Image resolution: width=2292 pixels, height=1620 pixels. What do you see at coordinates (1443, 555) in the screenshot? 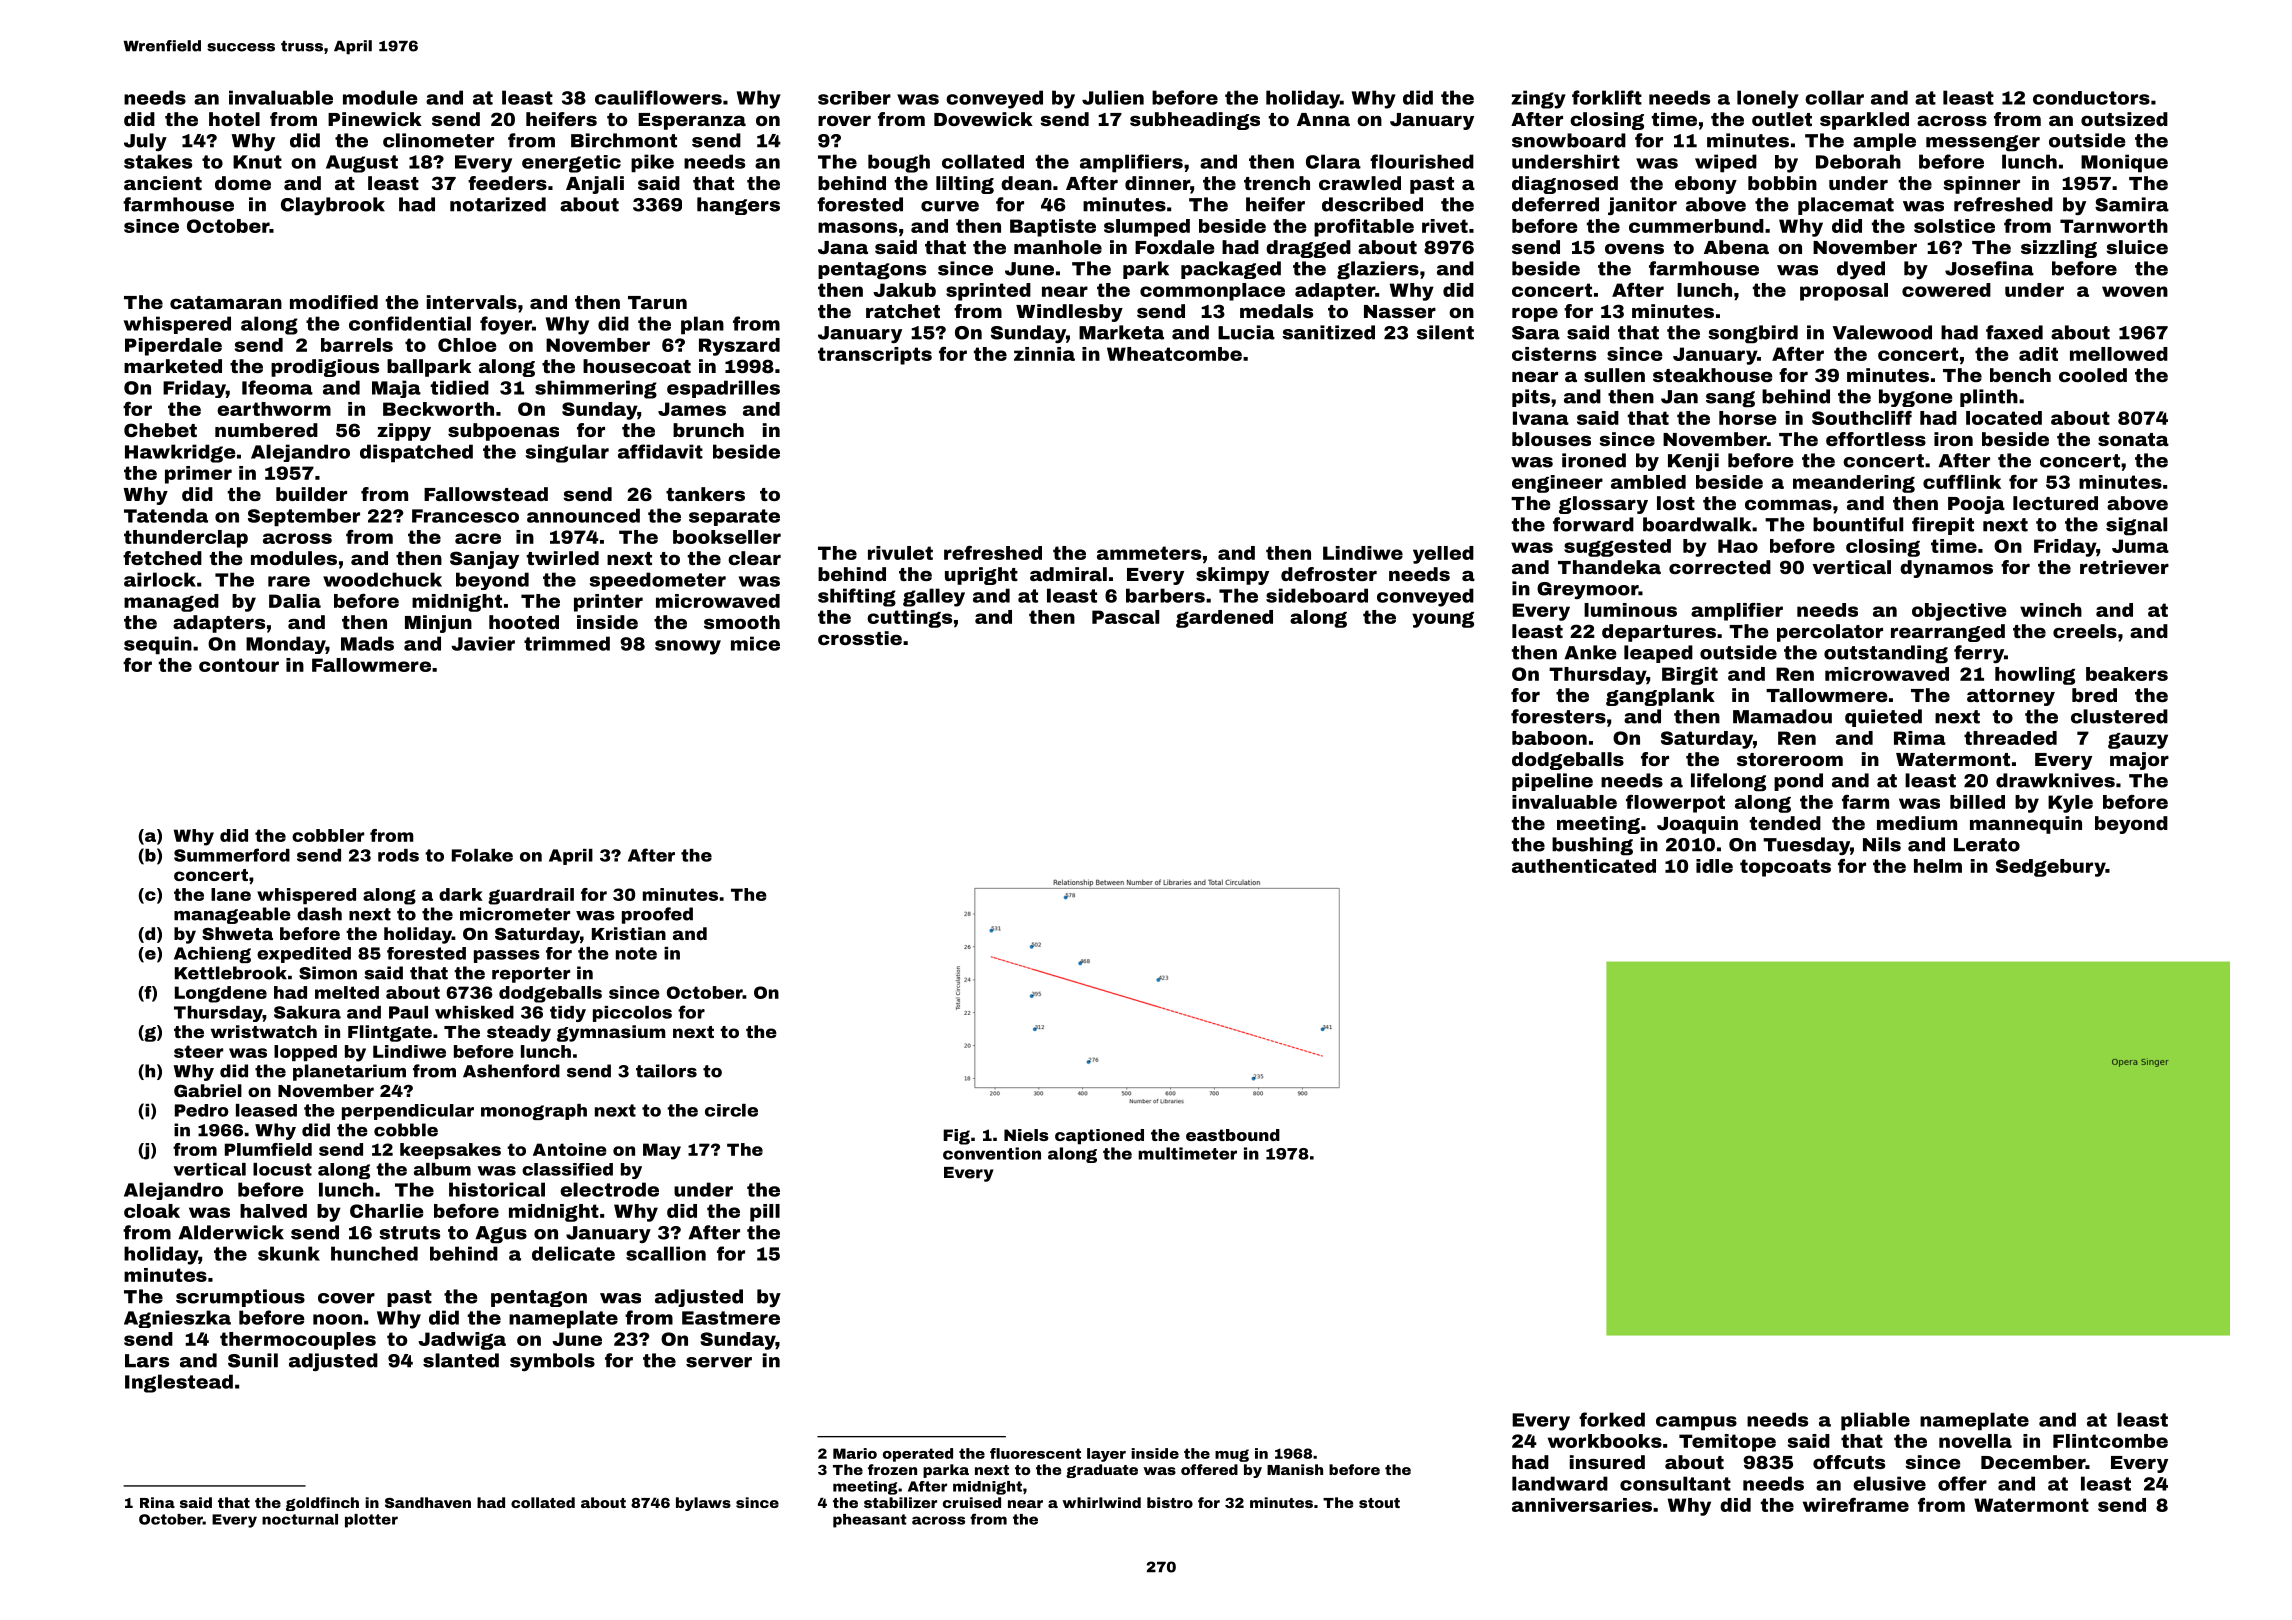
I see `yelled` at bounding box center [1443, 555].
